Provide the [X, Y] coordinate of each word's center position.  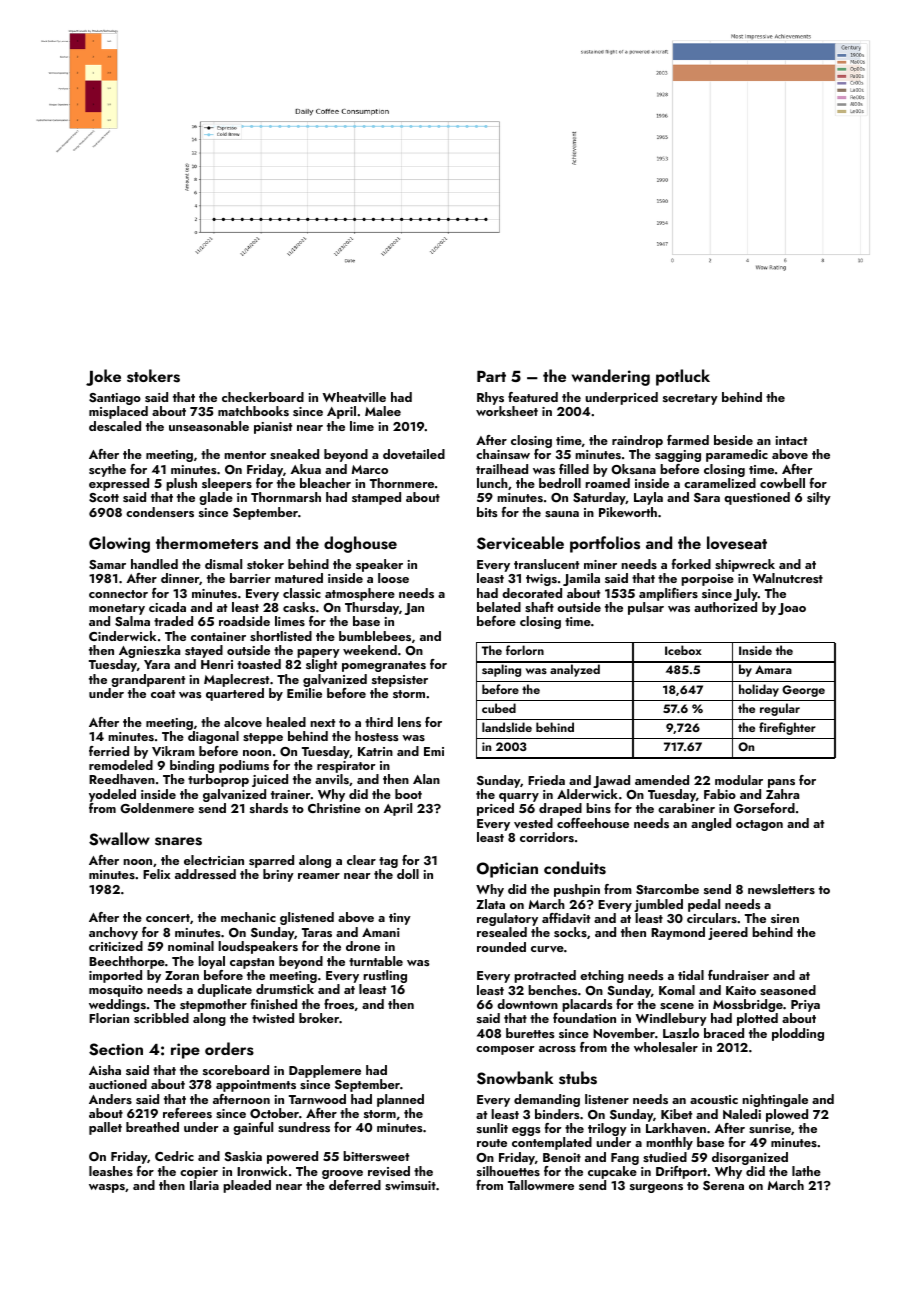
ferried [109, 751]
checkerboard [263, 397]
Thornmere [402, 483]
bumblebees [375, 636]
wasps [107, 1188]
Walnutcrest [788, 578]
